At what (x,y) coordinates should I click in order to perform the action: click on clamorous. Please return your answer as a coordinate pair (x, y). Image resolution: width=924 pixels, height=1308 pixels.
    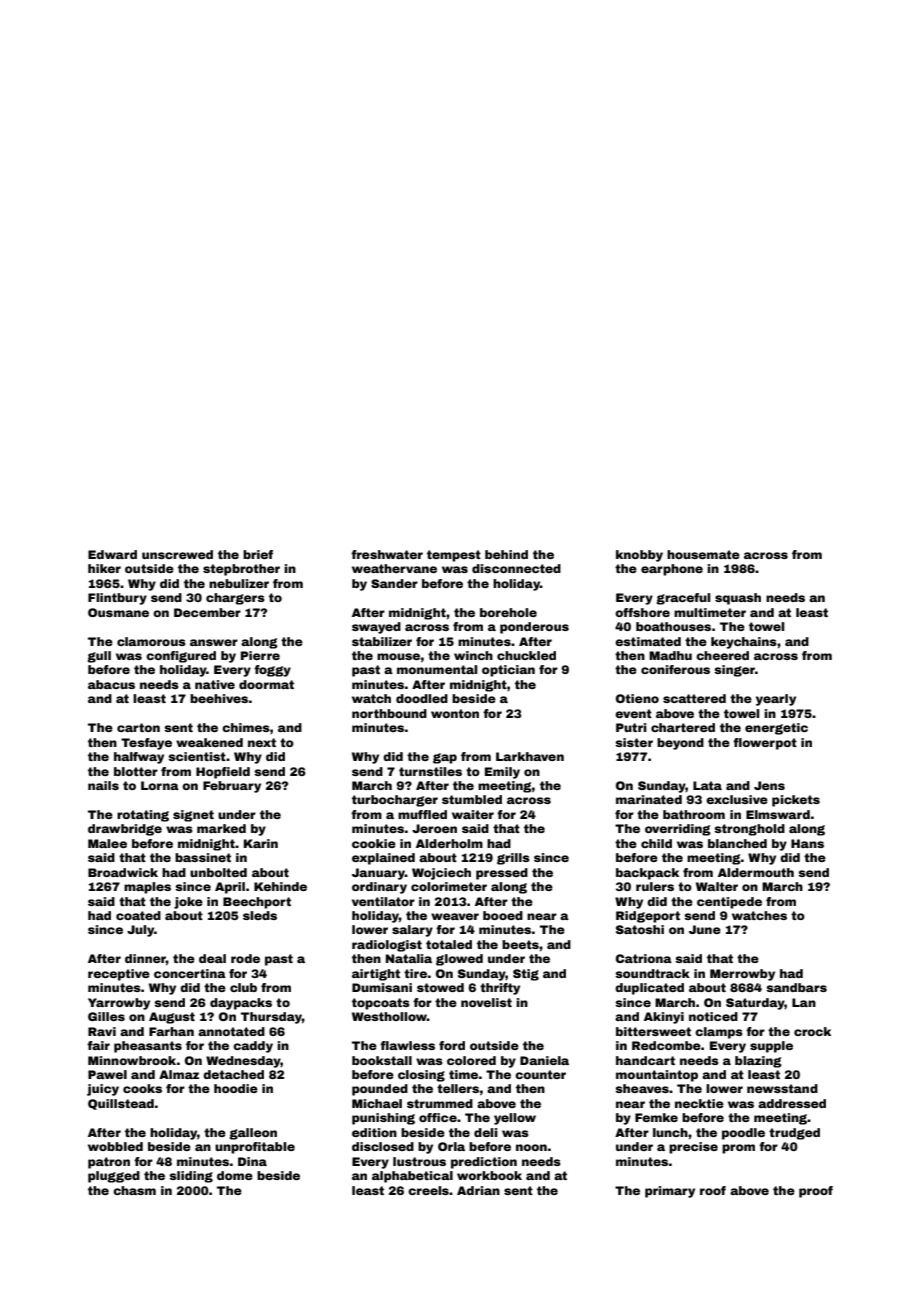
    Looking at the image, I should click on (151, 641).
